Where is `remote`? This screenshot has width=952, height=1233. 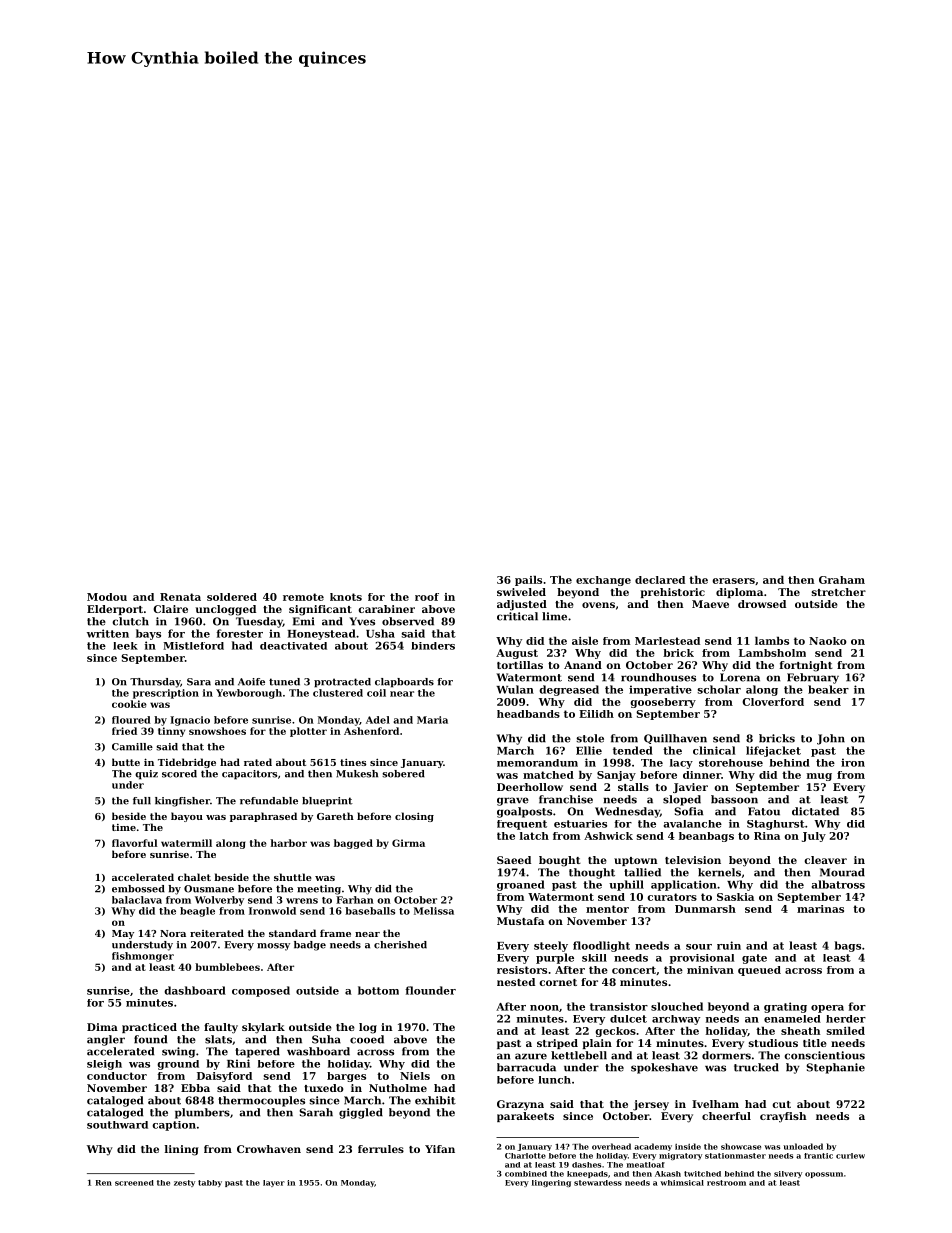
remote is located at coordinates (303, 597).
